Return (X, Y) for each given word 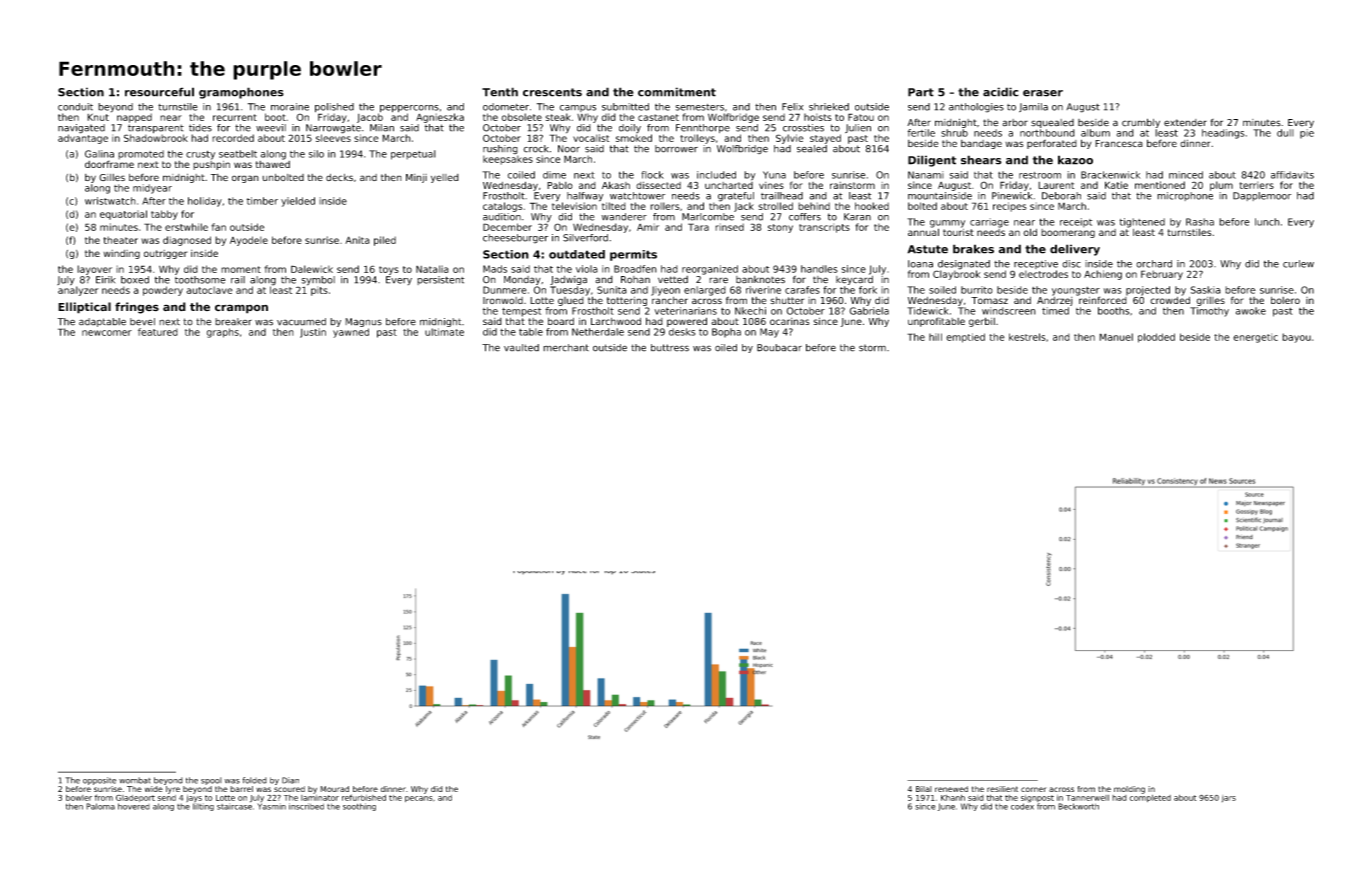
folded (254, 780)
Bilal (924, 789)
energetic (1255, 338)
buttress (670, 348)
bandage (981, 144)
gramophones (241, 93)
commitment (677, 92)
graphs (223, 333)
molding (1129, 790)
